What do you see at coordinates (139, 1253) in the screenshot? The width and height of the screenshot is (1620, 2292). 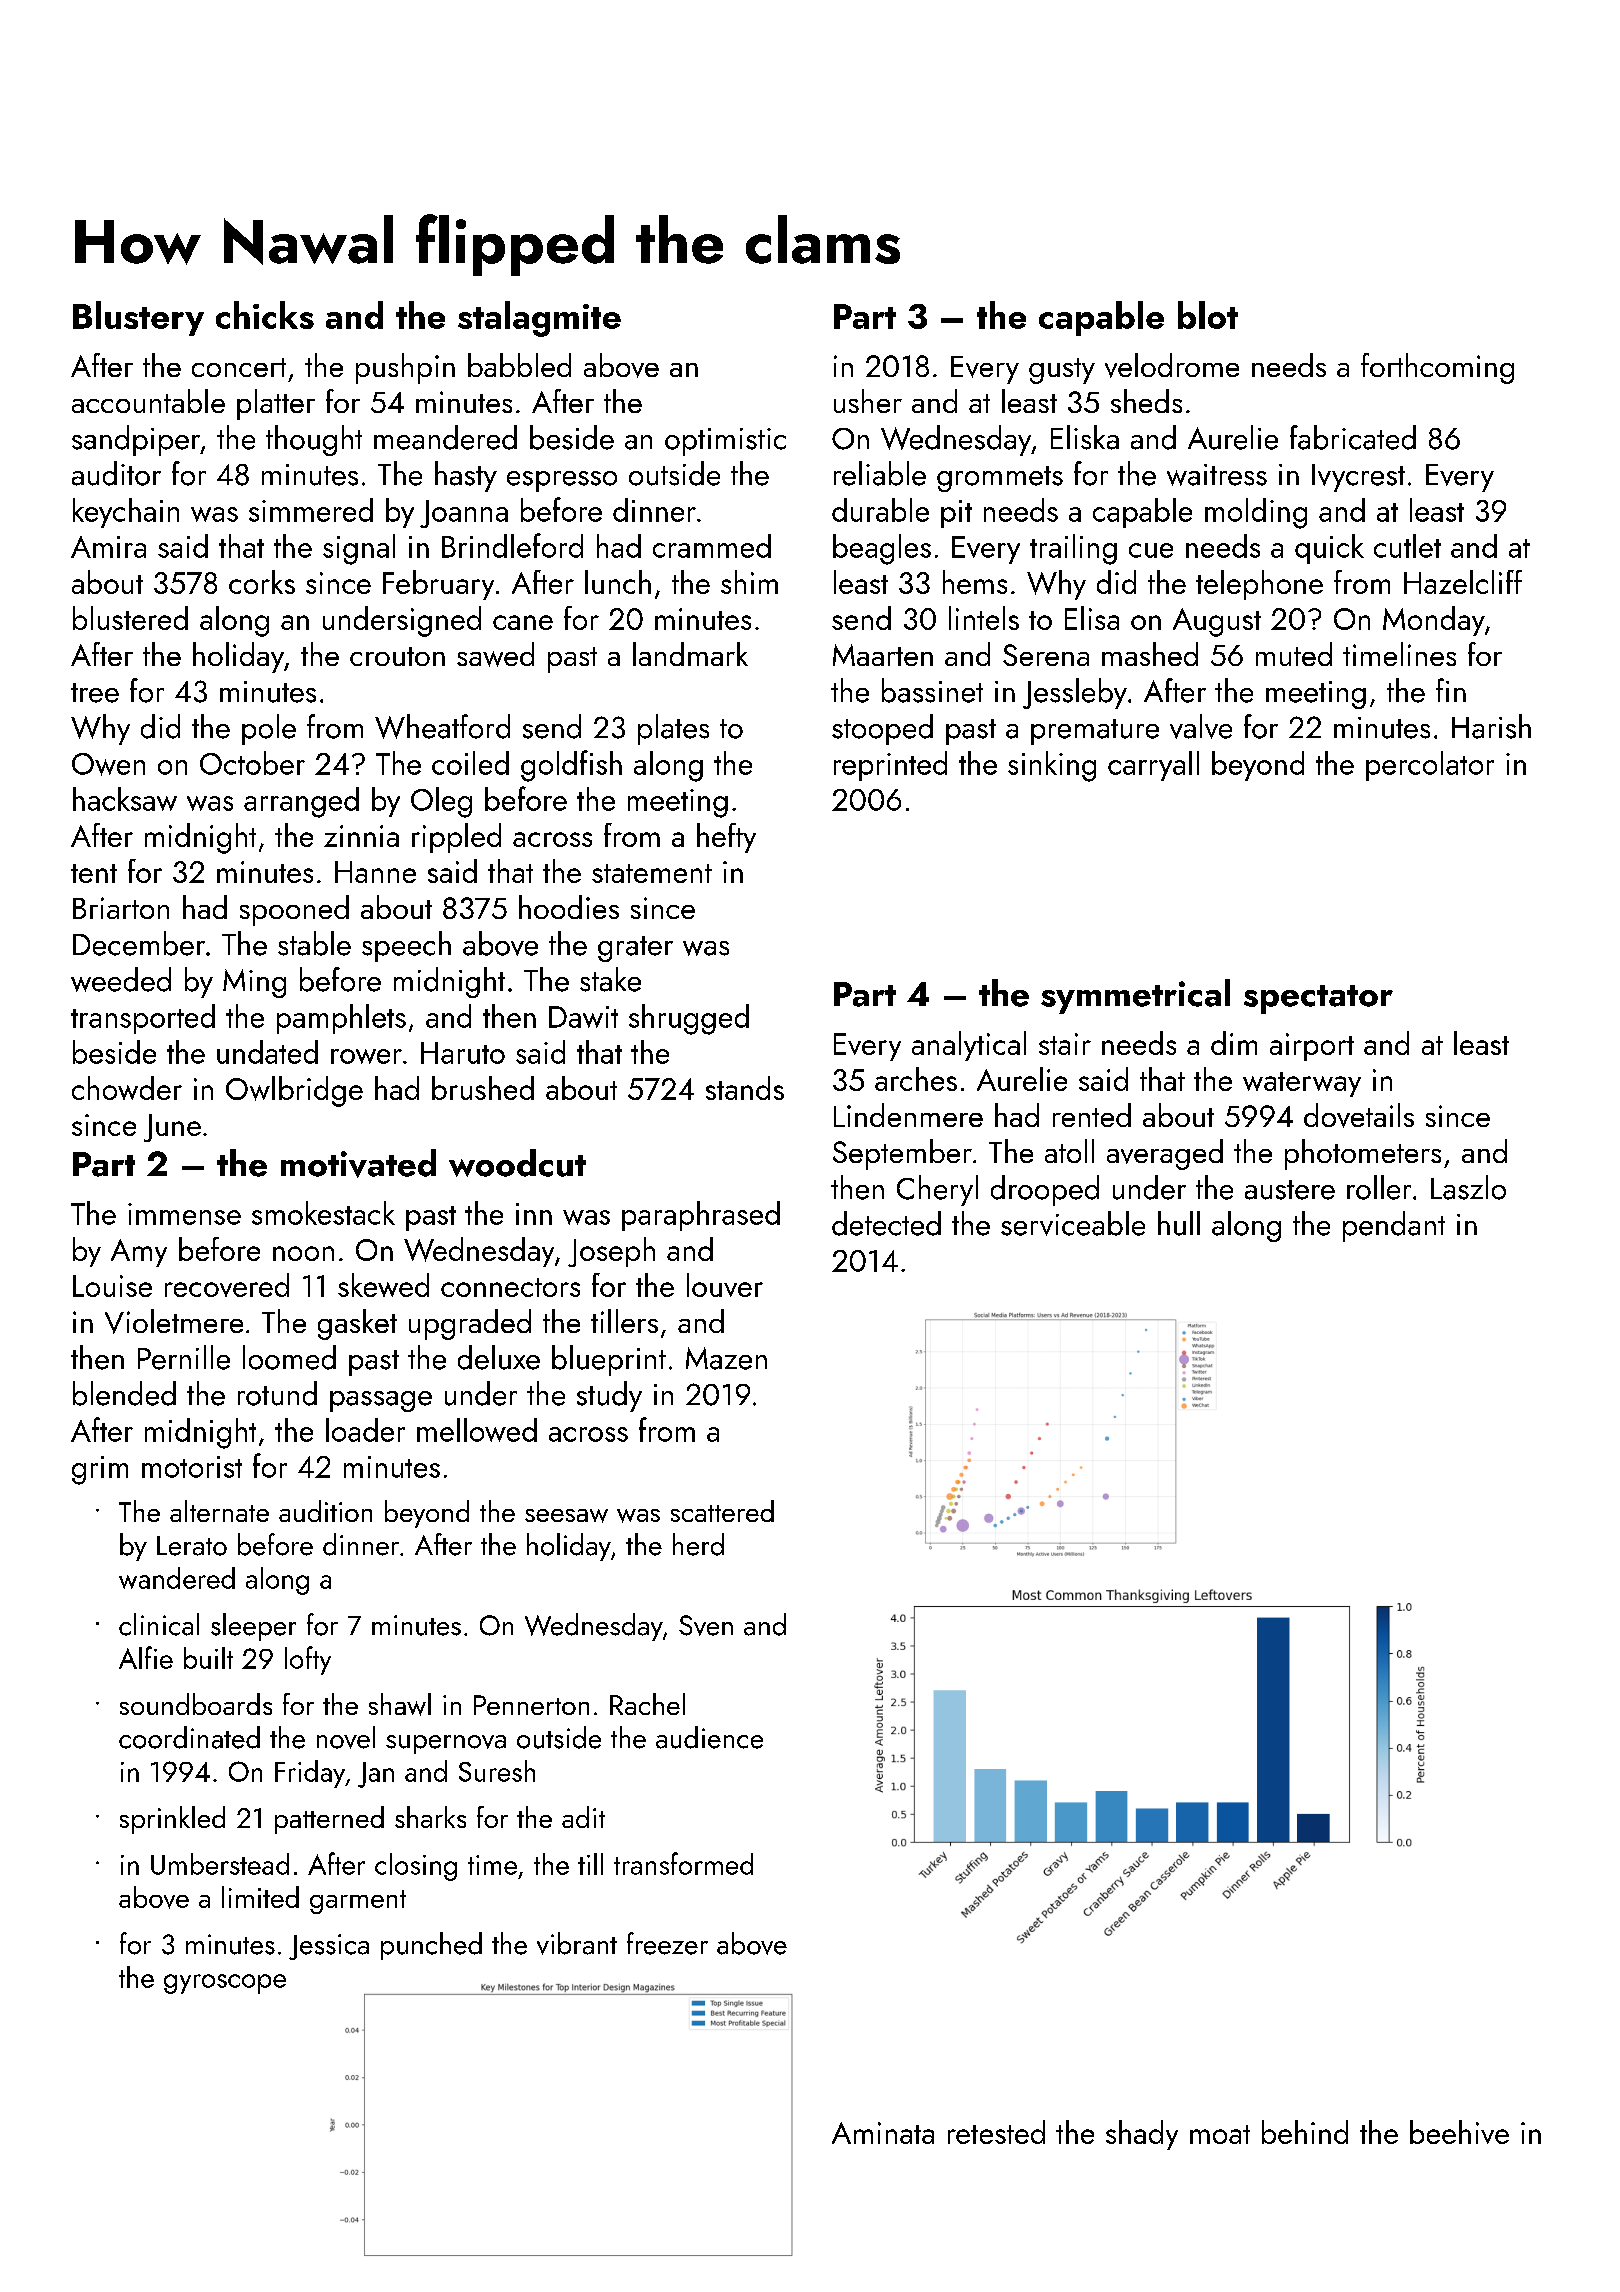 I see `Amy` at bounding box center [139, 1253].
